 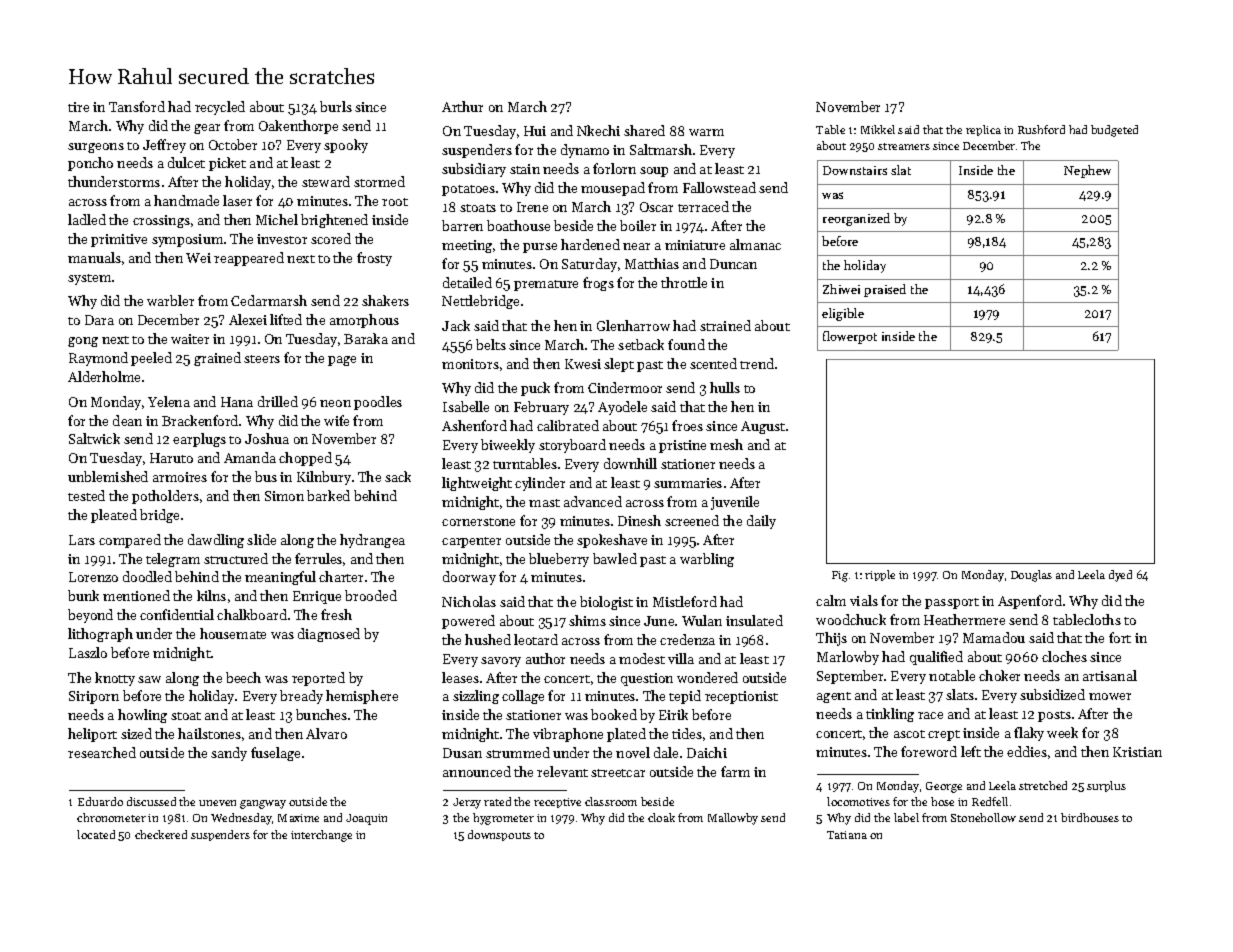 I want to click on shared, so click(x=644, y=130).
